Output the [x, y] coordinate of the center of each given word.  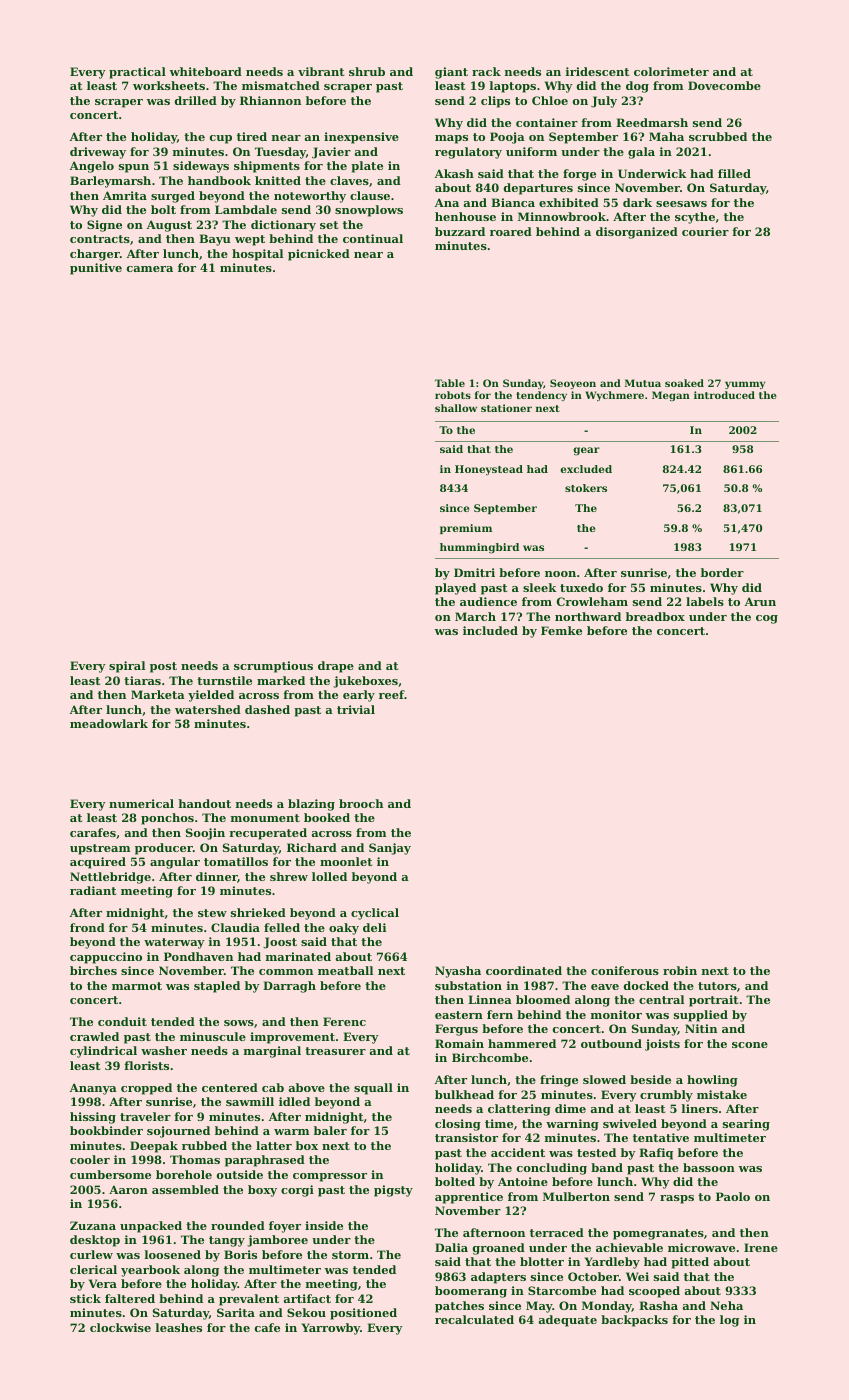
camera [150, 269]
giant [451, 73]
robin [680, 970]
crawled [94, 1036]
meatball [345, 970]
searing [746, 1125]
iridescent [597, 71]
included [490, 630]
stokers [586, 488]
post [163, 667]
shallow [456, 408]
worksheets [169, 85]
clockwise [120, 1327]
